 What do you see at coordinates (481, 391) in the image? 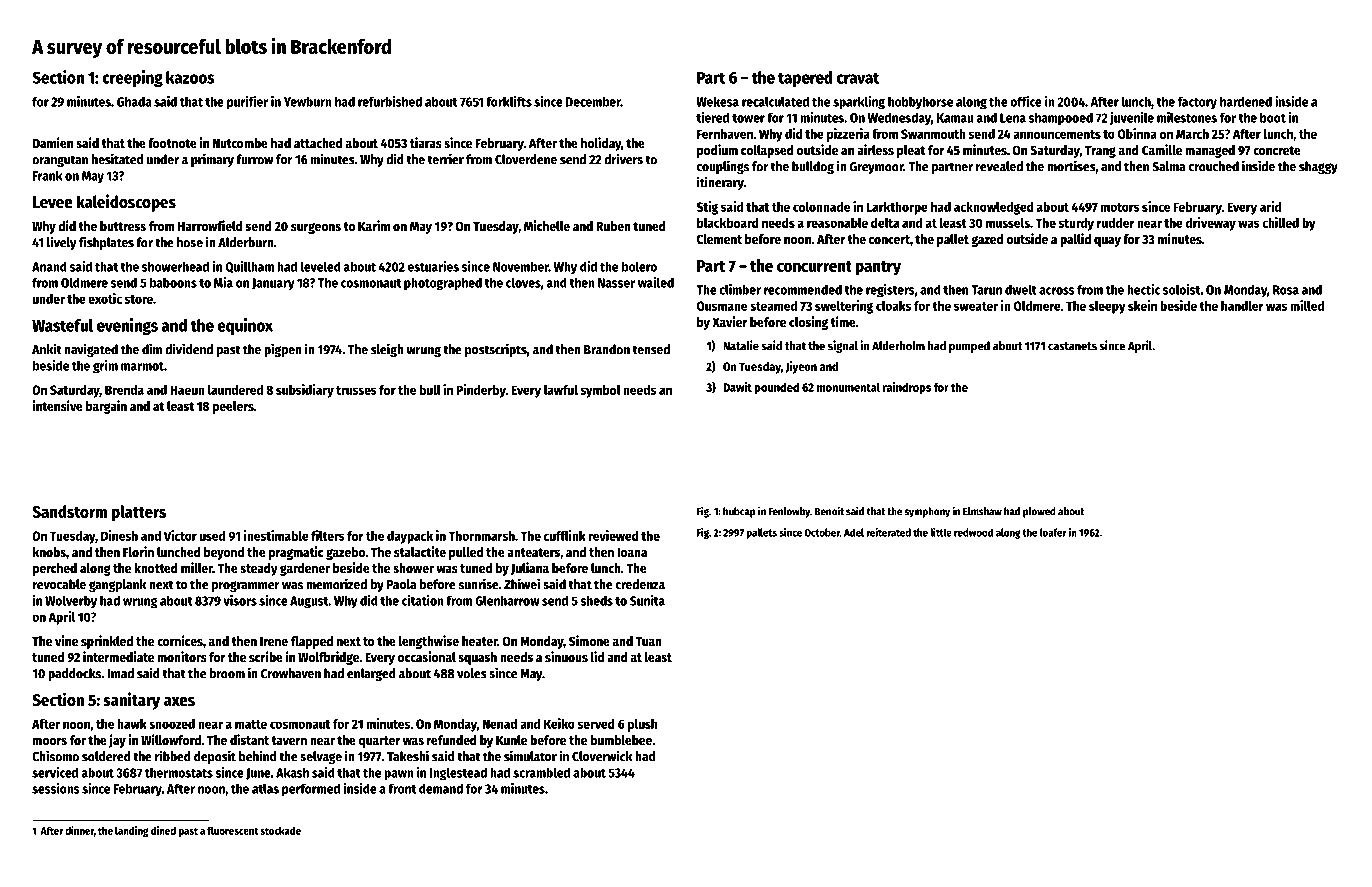
I see `Pinderby` at bounding box center [481, 391].
